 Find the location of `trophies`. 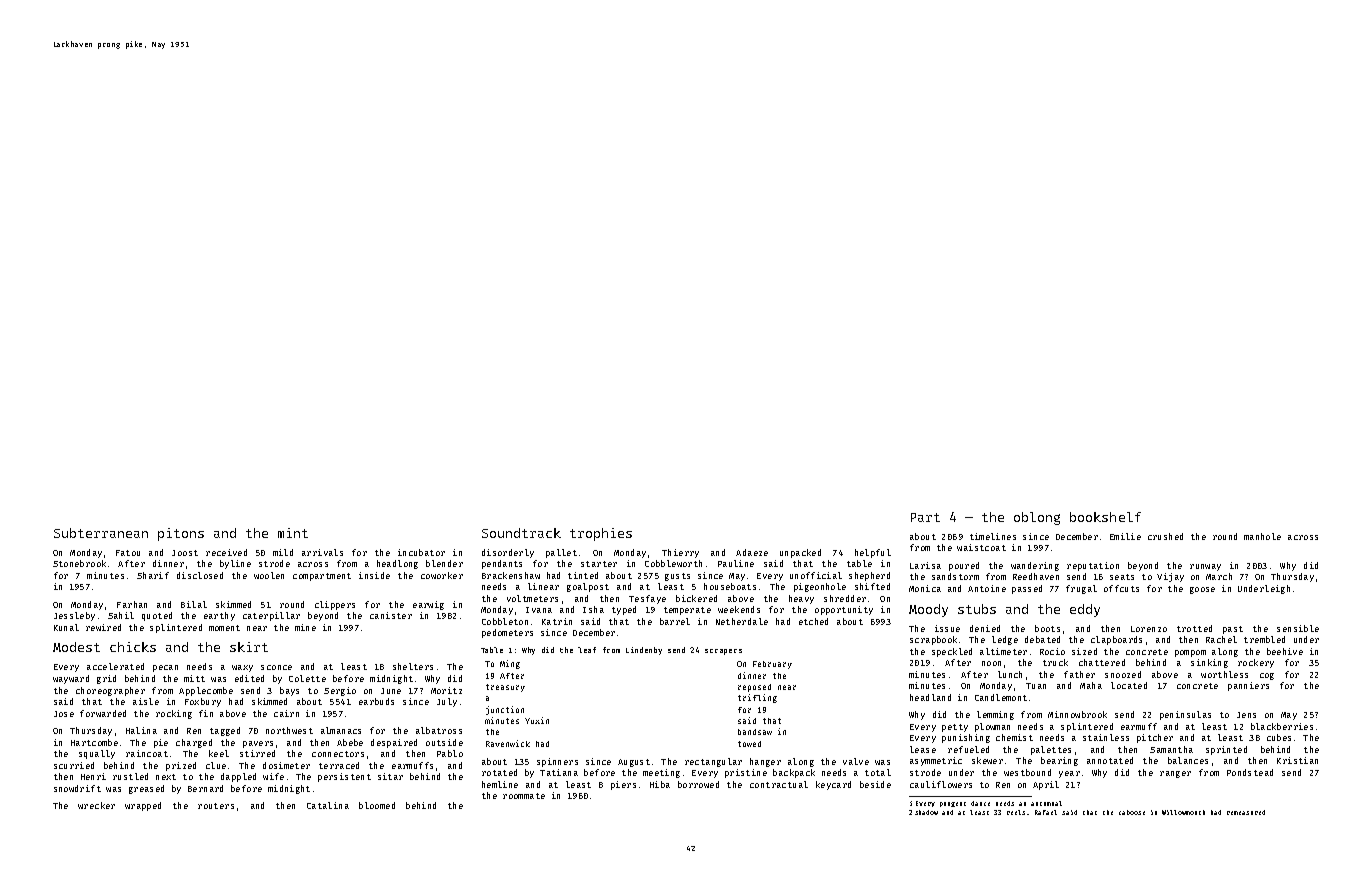

trophies is located at coordinates (601, 534).
